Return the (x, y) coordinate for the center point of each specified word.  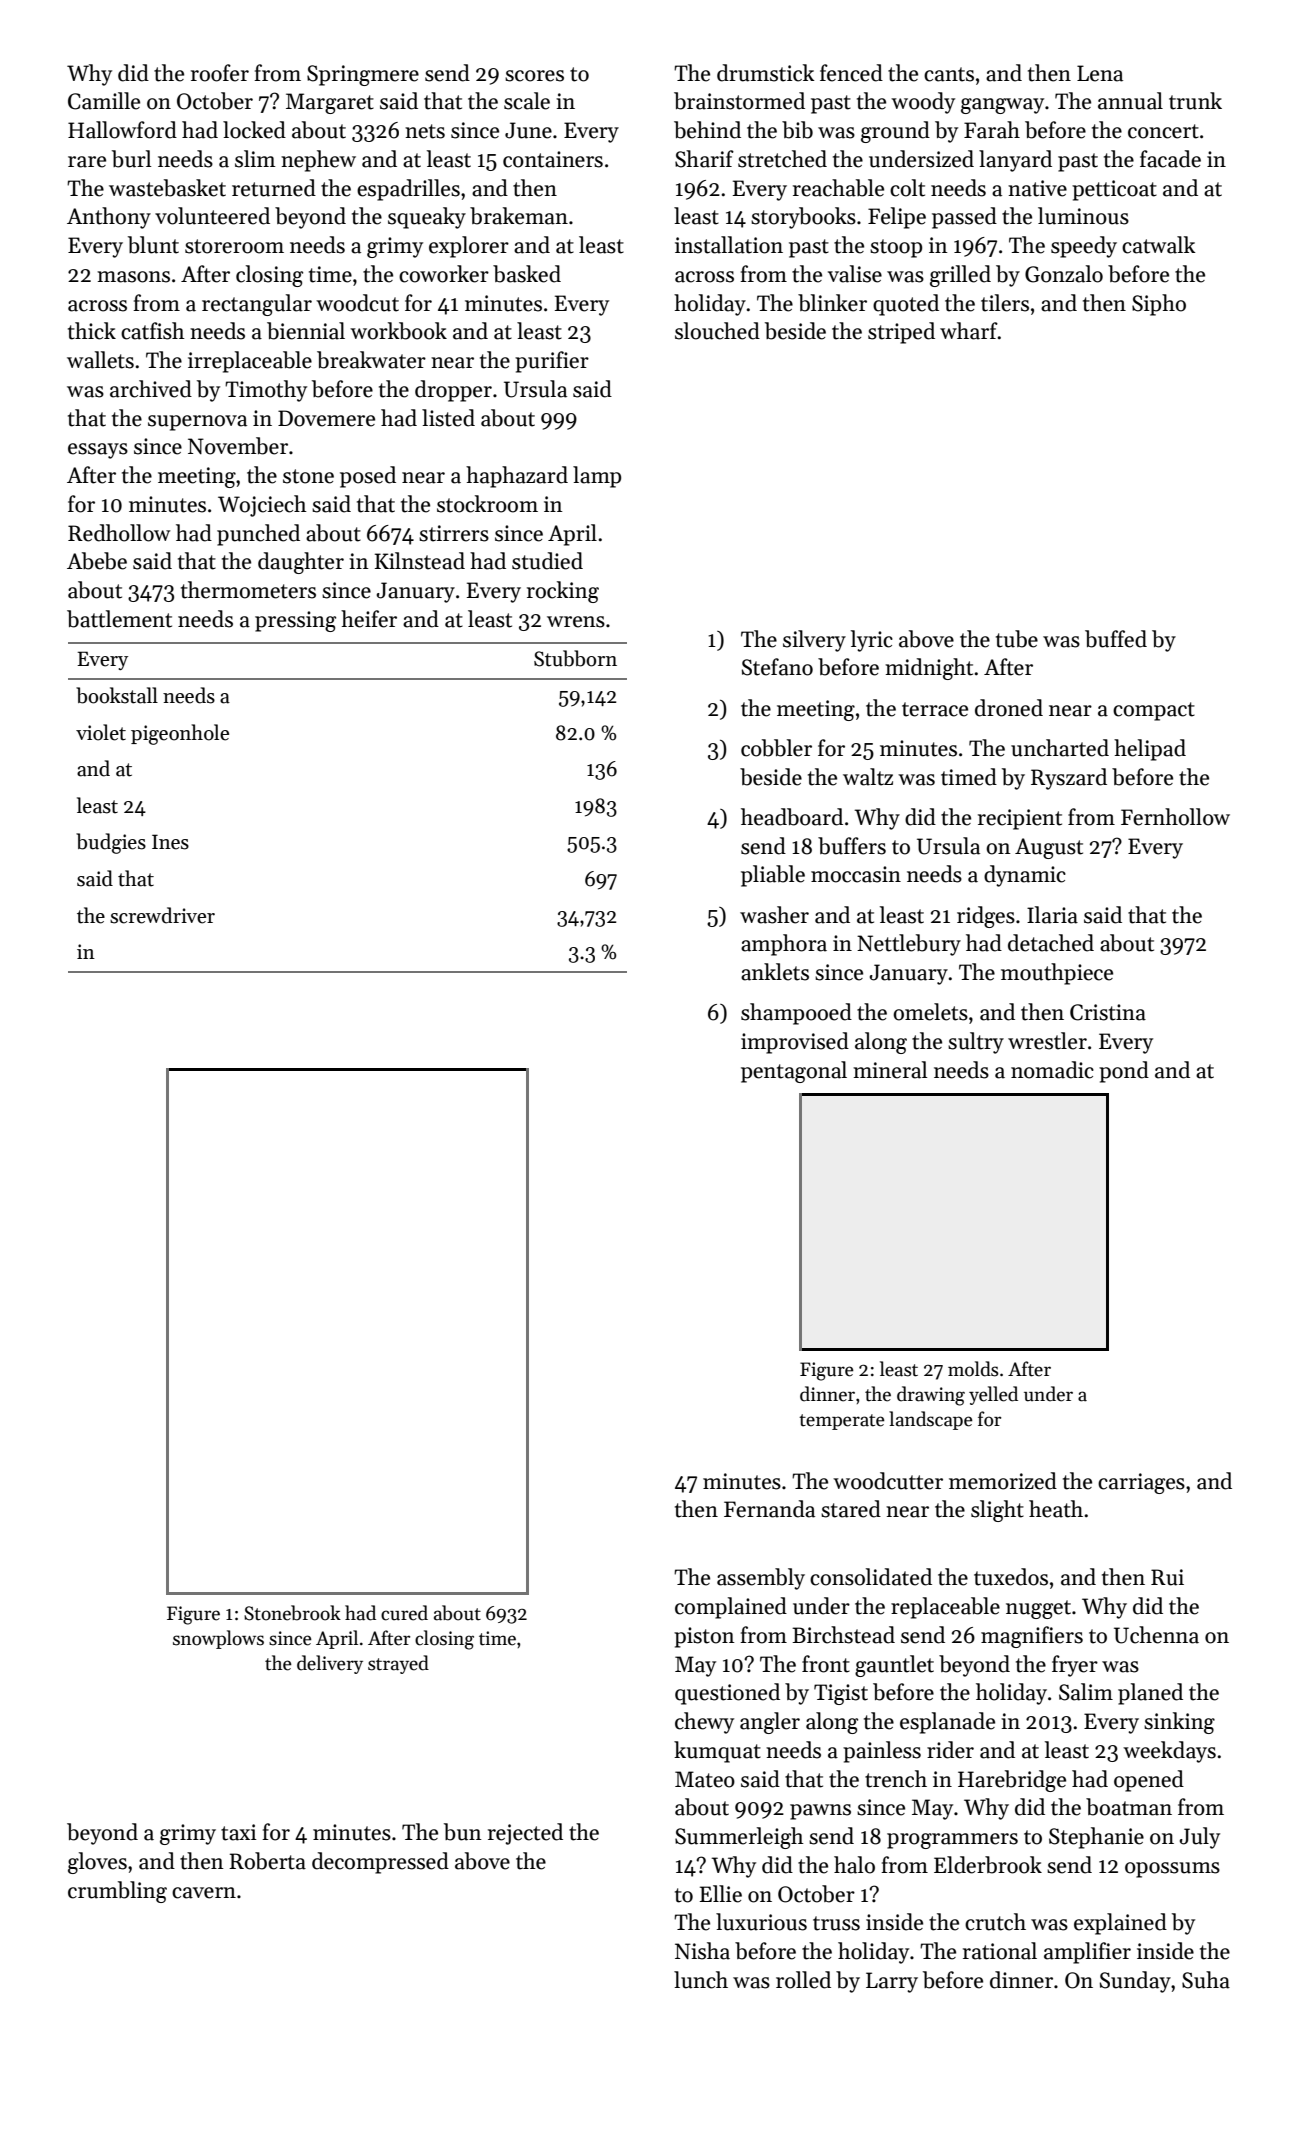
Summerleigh (739, 1838)
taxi (239, 1832)
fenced (851, 73)
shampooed (796, 1014)
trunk (1195, 101)
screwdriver (162, 915)
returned (274, 188)
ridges (986, 917)
